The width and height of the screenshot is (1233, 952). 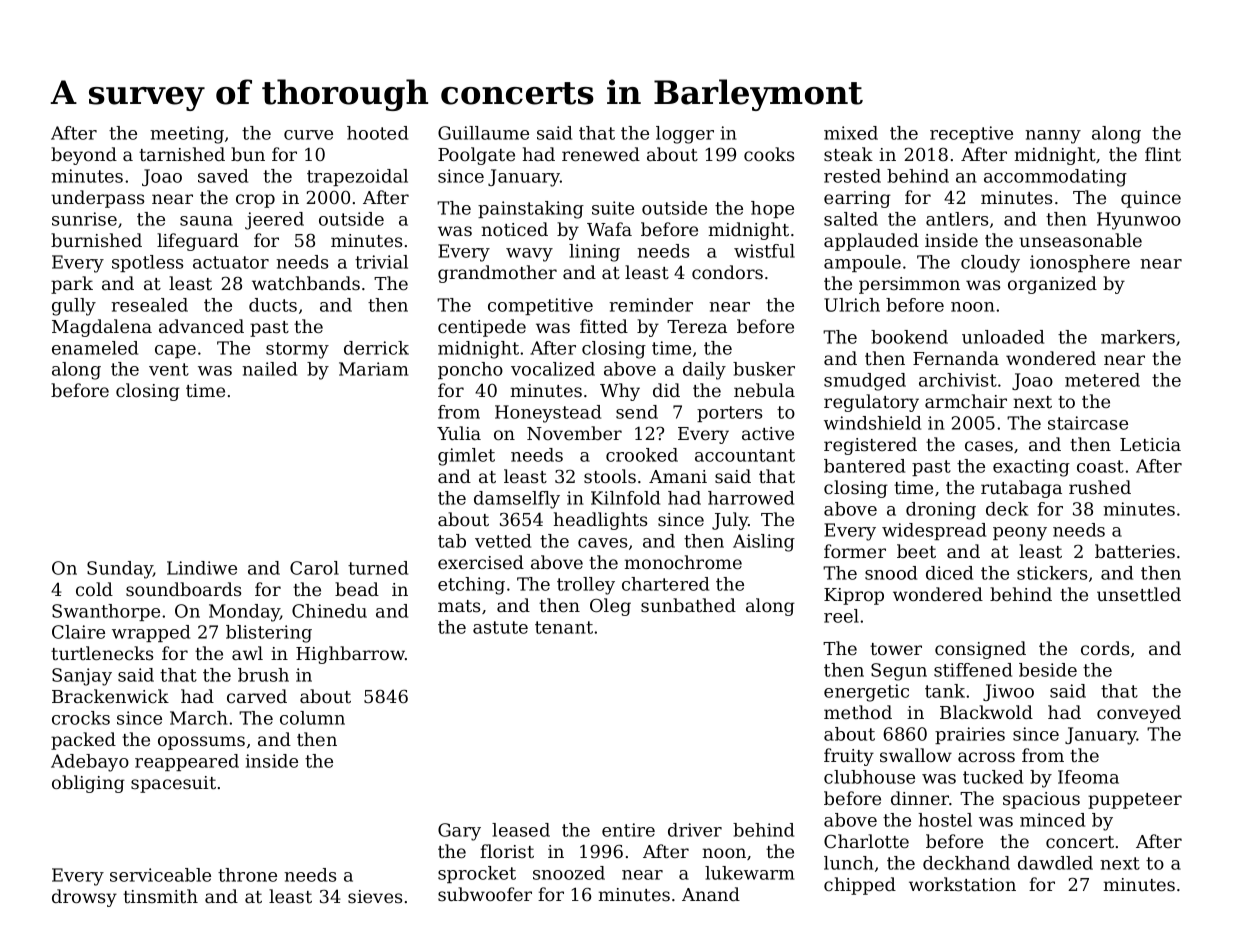 I want to click on tinsmith, so click(x=160, y=896).
